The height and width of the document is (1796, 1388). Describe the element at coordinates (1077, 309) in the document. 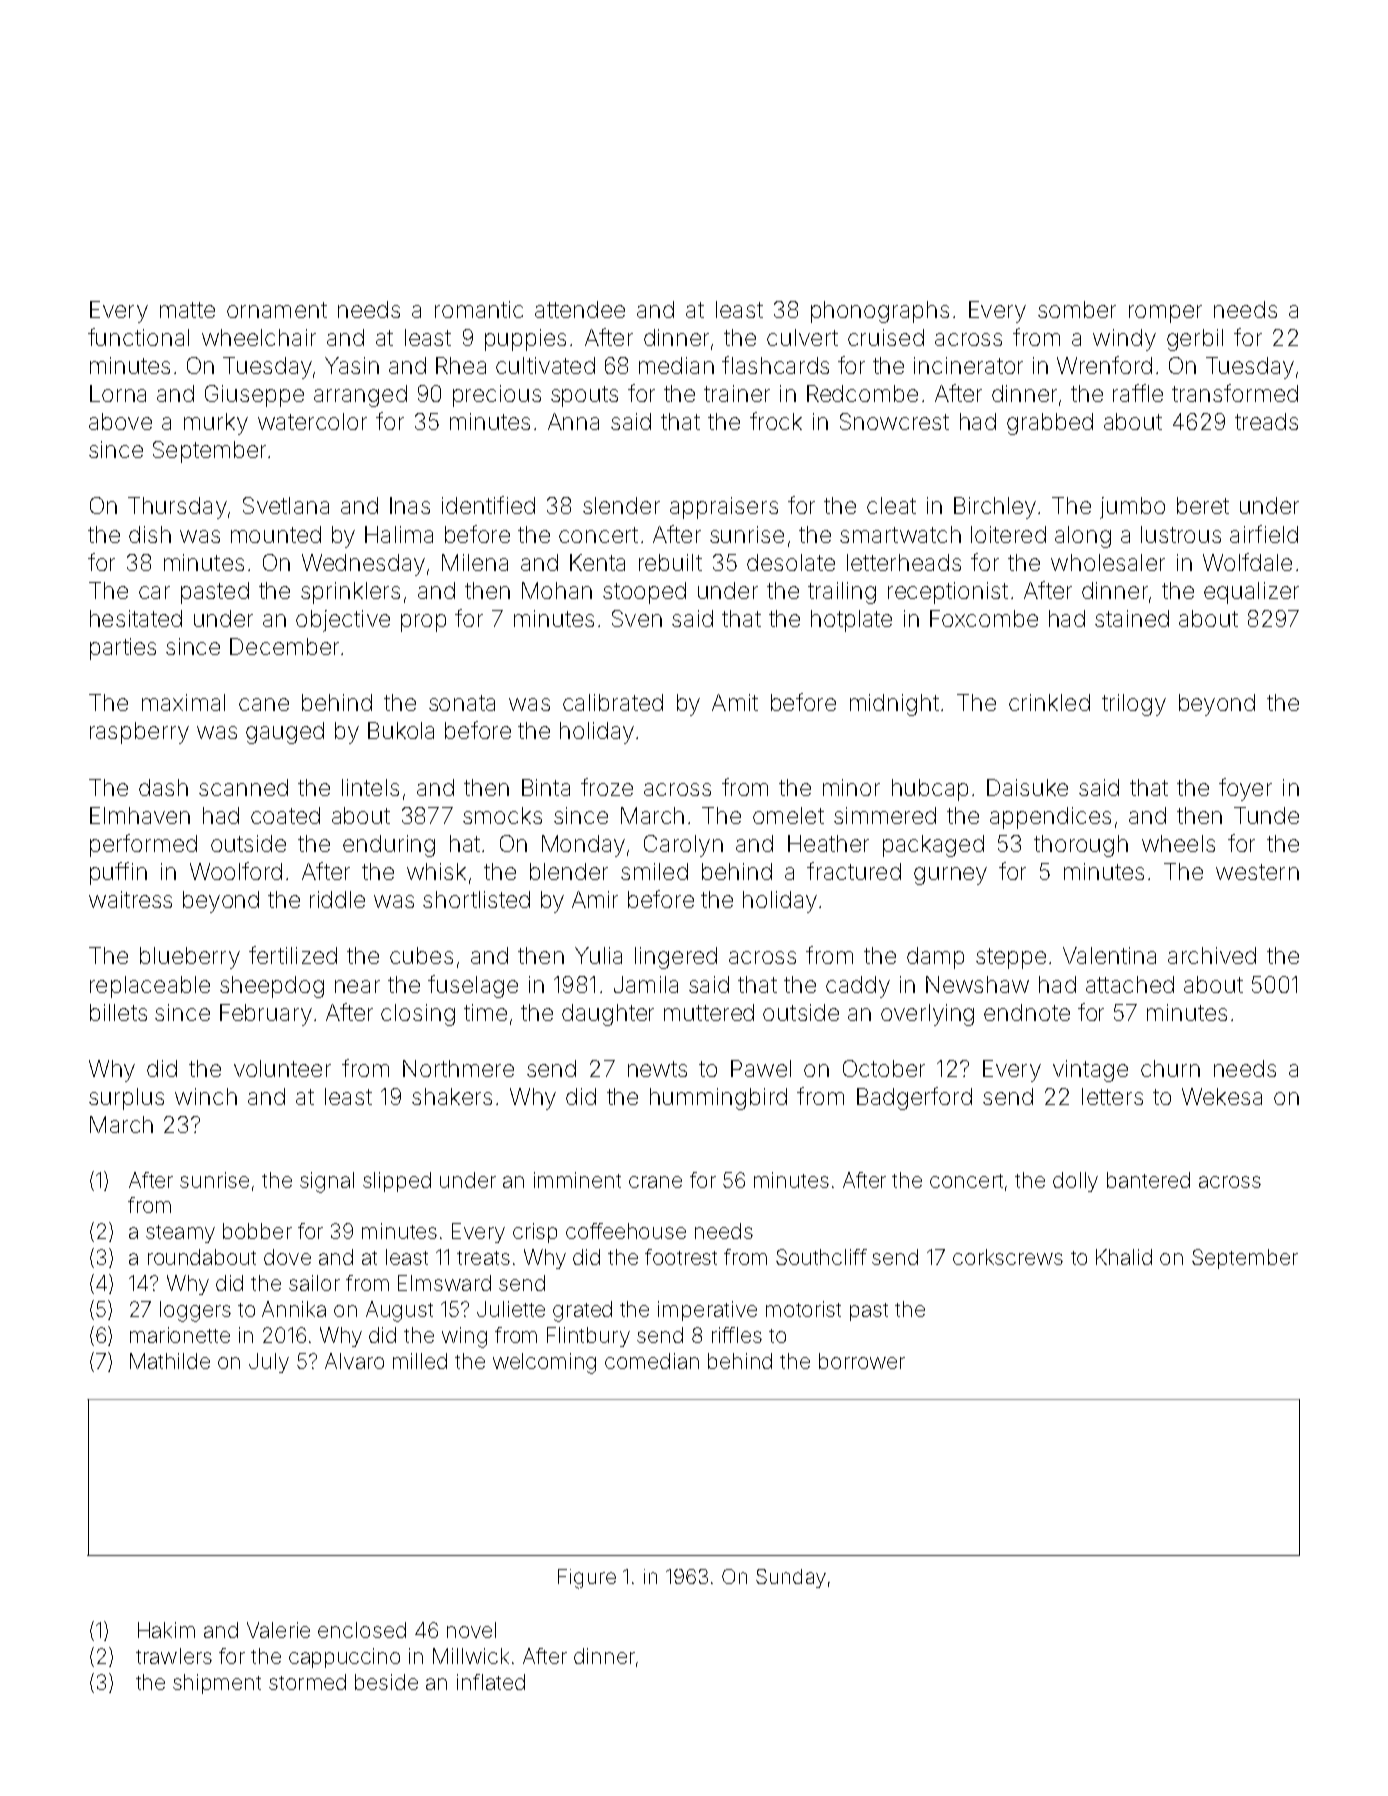

I see `somber` at that location.
